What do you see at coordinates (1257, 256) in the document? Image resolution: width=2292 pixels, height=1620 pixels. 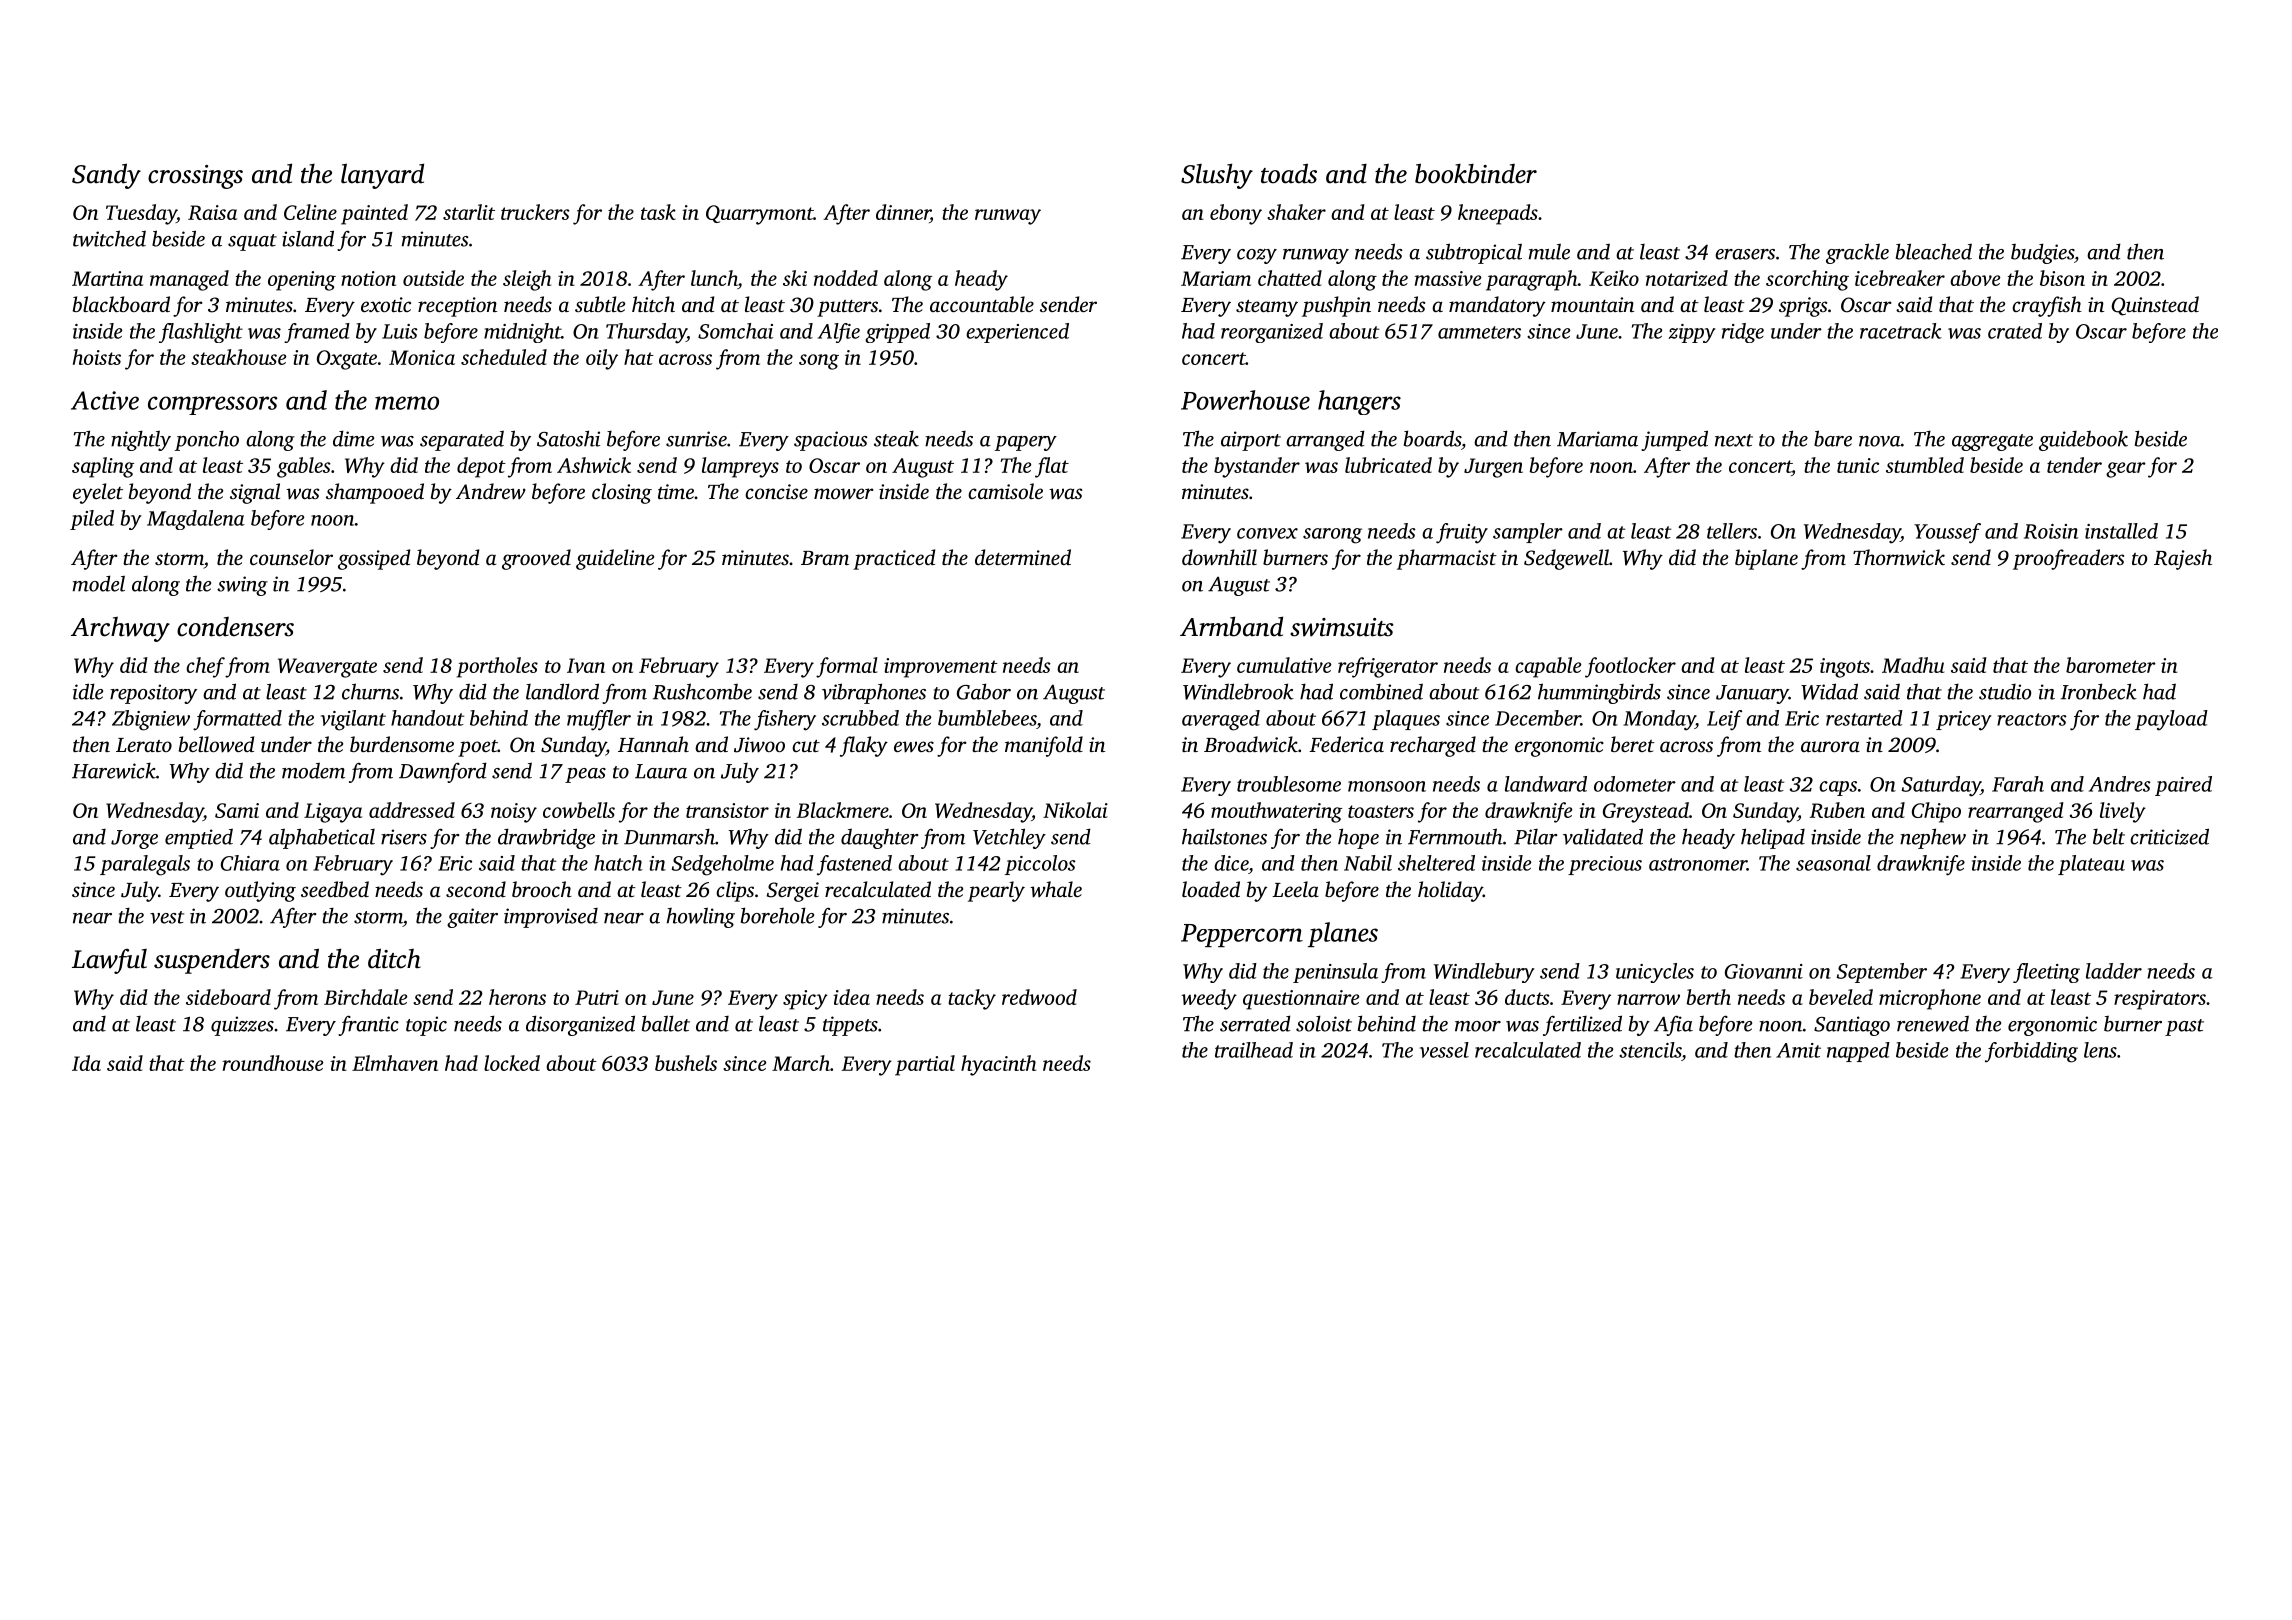 I see `cozy` at bounding box center [1257, 256].
